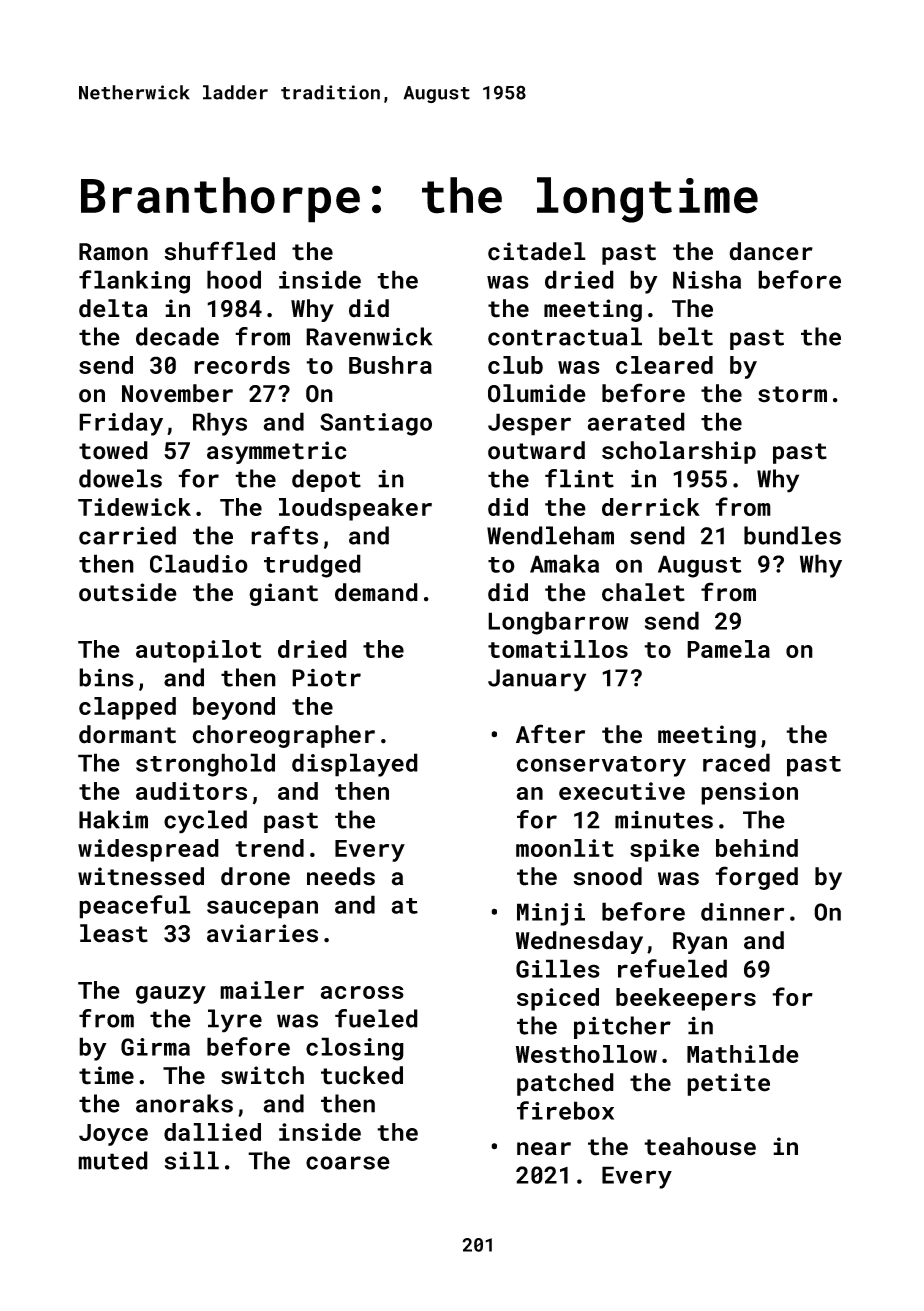  What do you see at coordinates (113, 252) in the screenshot?
I see `Ramon` at bounding box center [113, 252].
